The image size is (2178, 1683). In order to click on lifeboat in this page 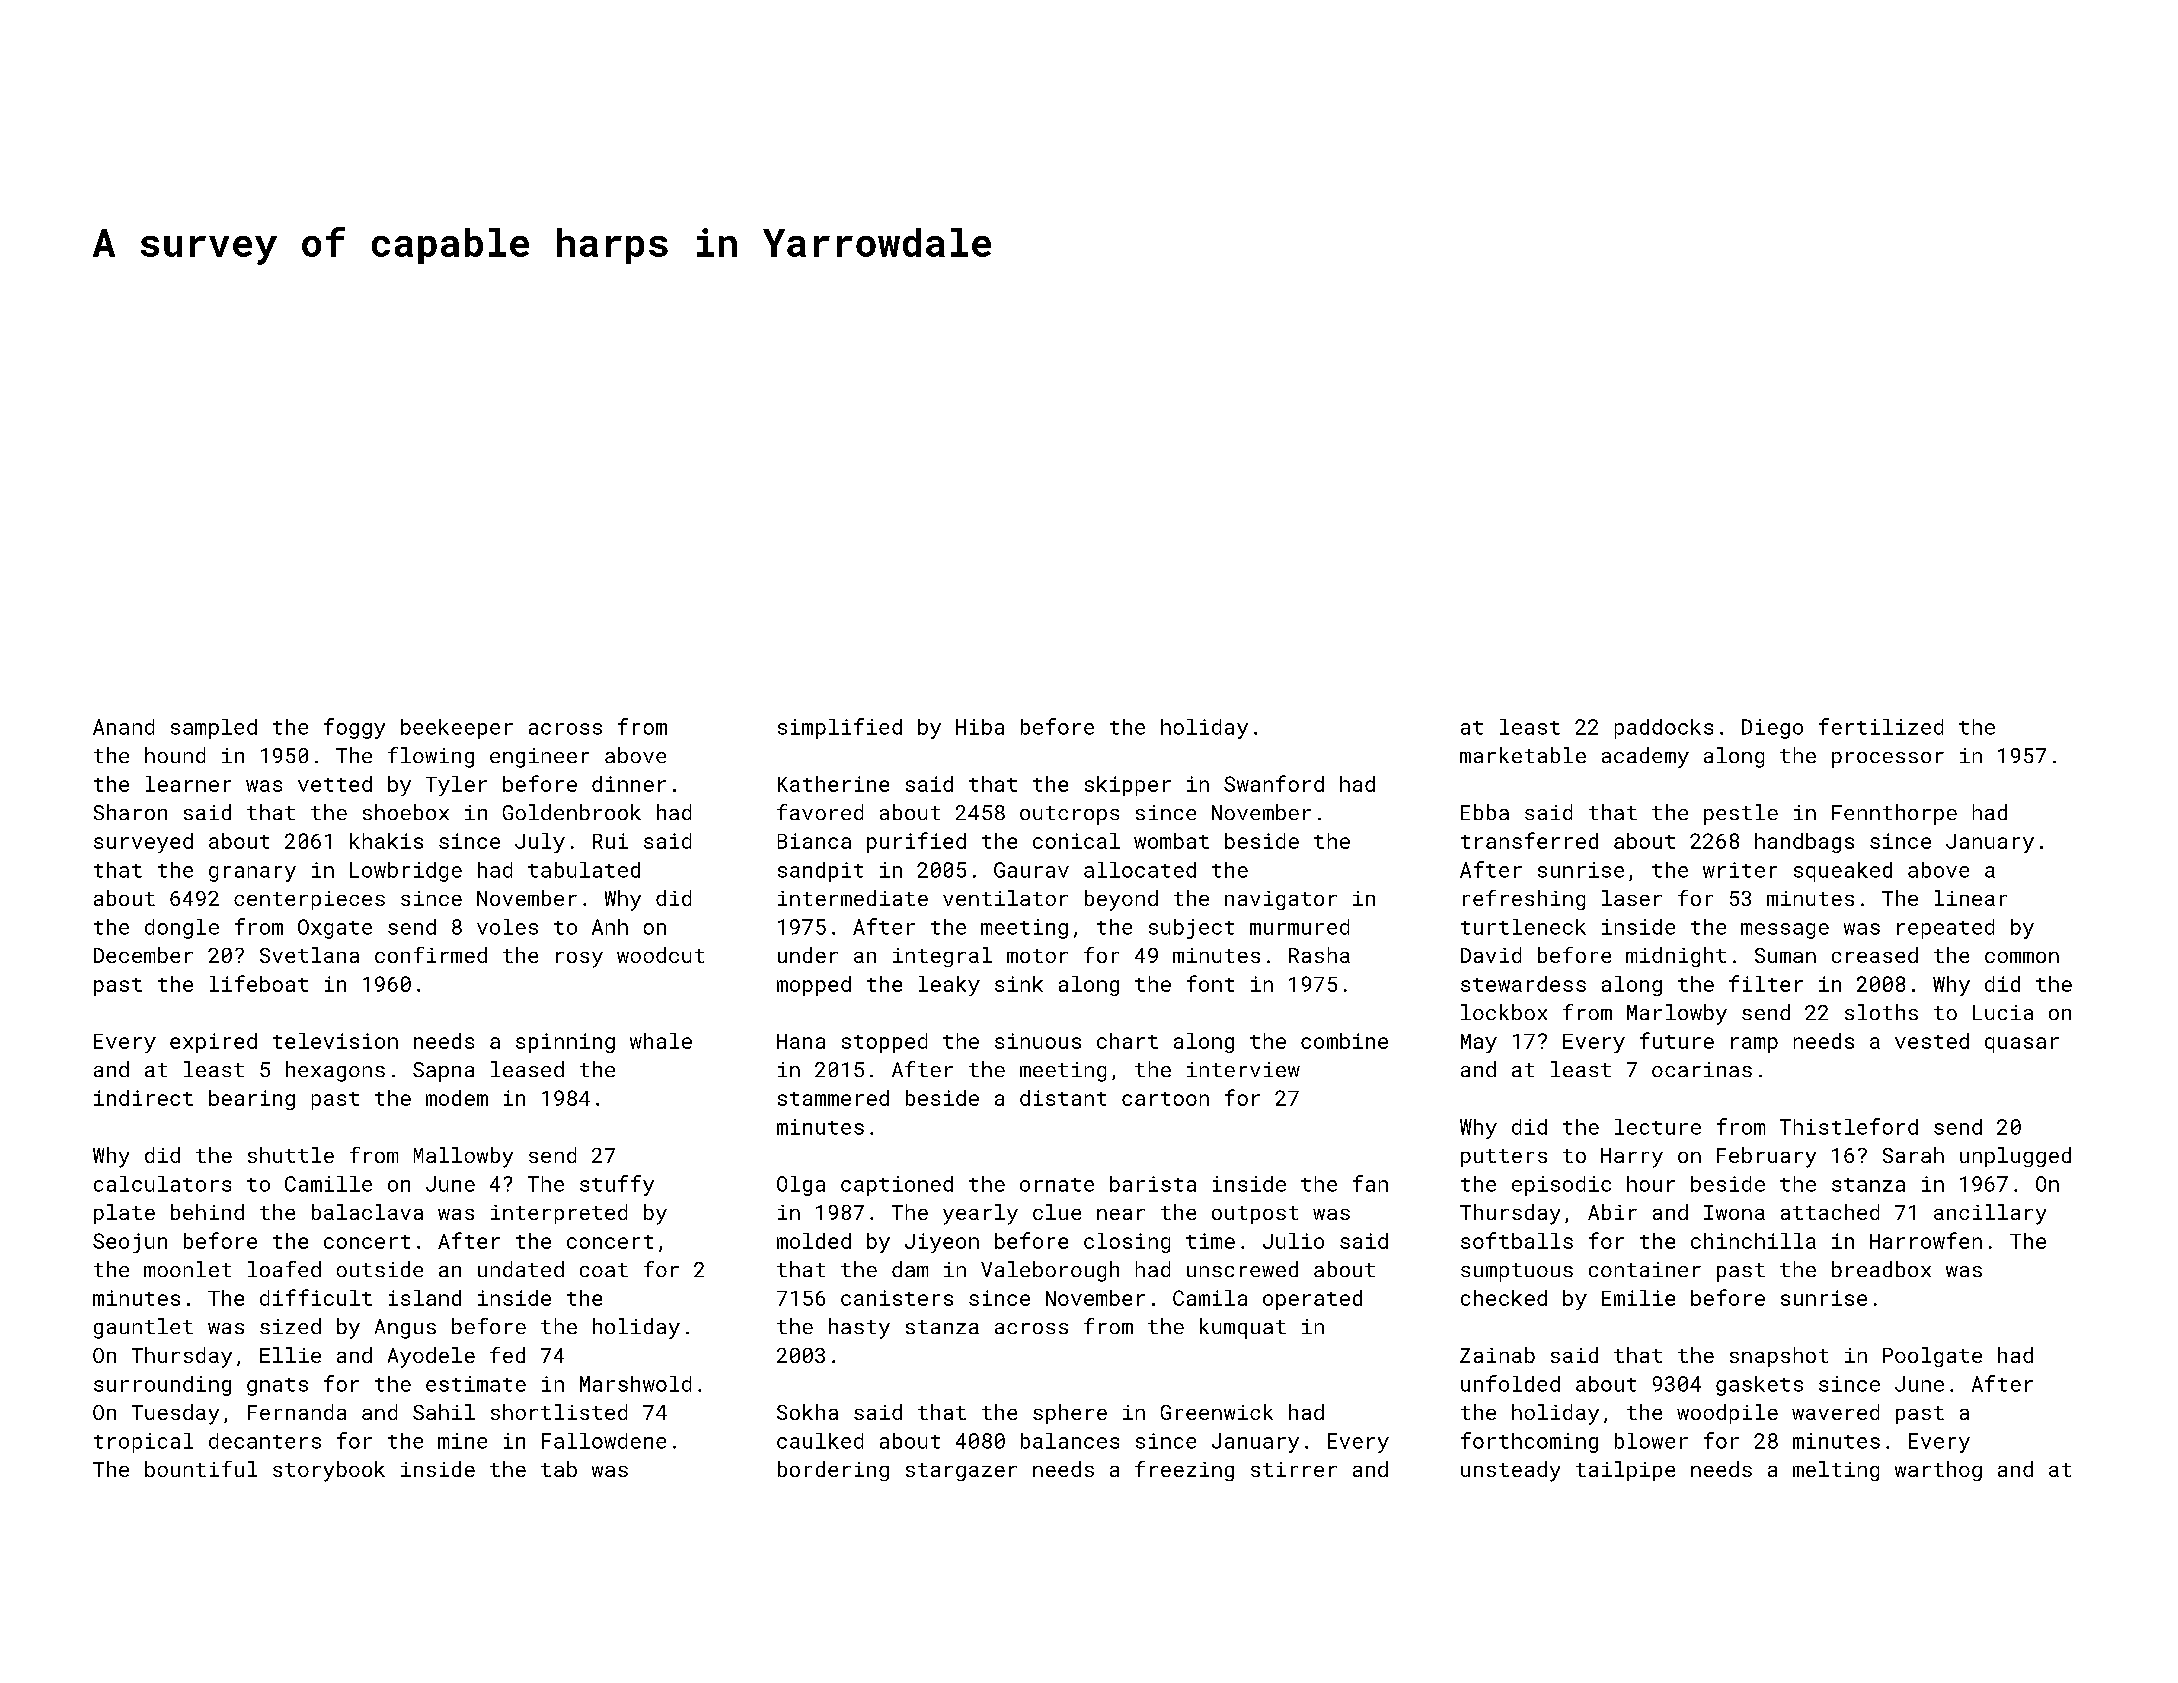, I will do `click(259, 983)`.
